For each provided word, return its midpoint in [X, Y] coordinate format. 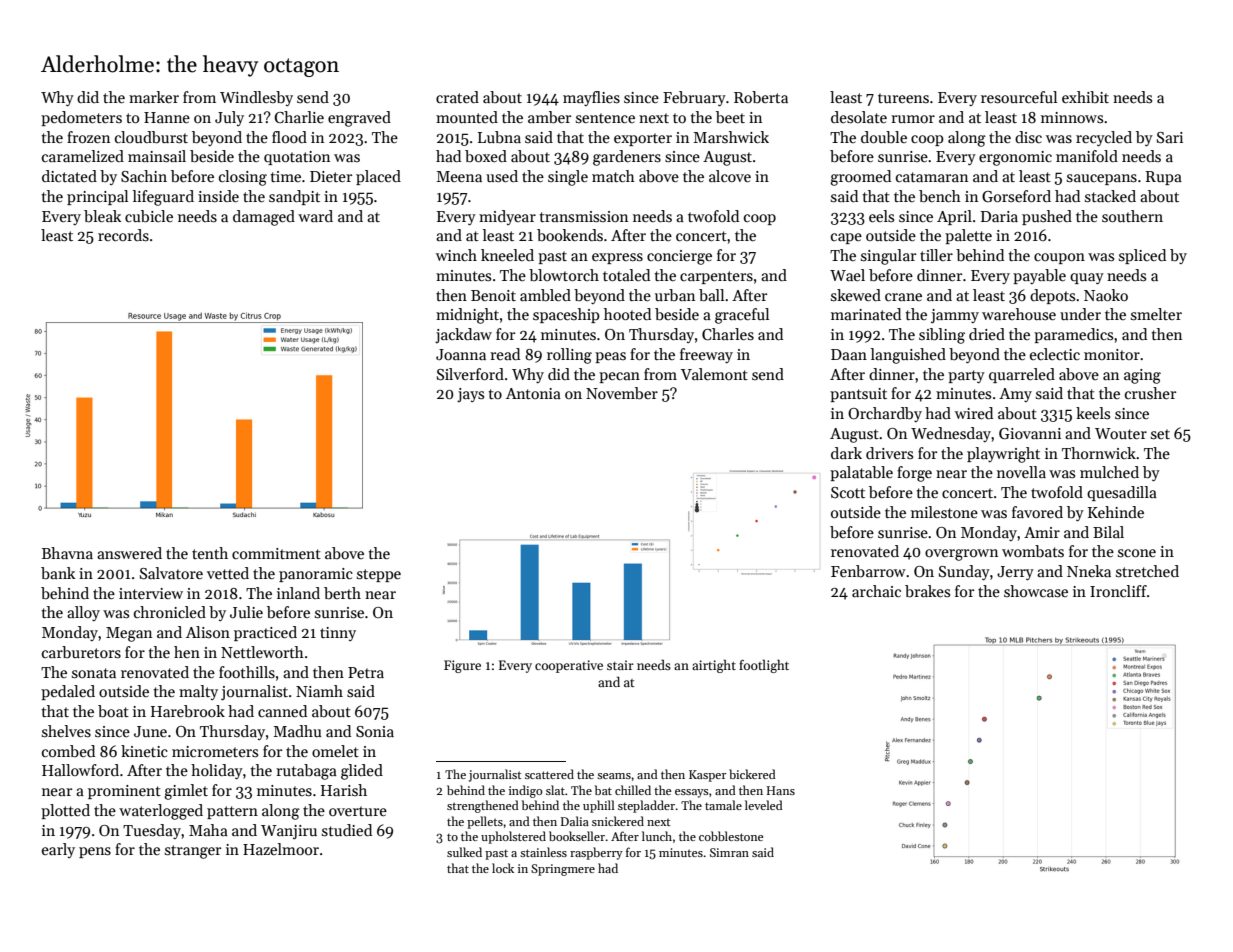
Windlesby [256, 98]
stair [620, 665]
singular [888, 257]
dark [846, 453]
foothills [247, 672]
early [58, 850]
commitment [276, 553]
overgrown [961, 555]
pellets [485, 822]
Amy [1015, 395]
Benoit [493, 295]
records [123, 235]
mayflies [591, 98]
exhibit [1085, 97]
